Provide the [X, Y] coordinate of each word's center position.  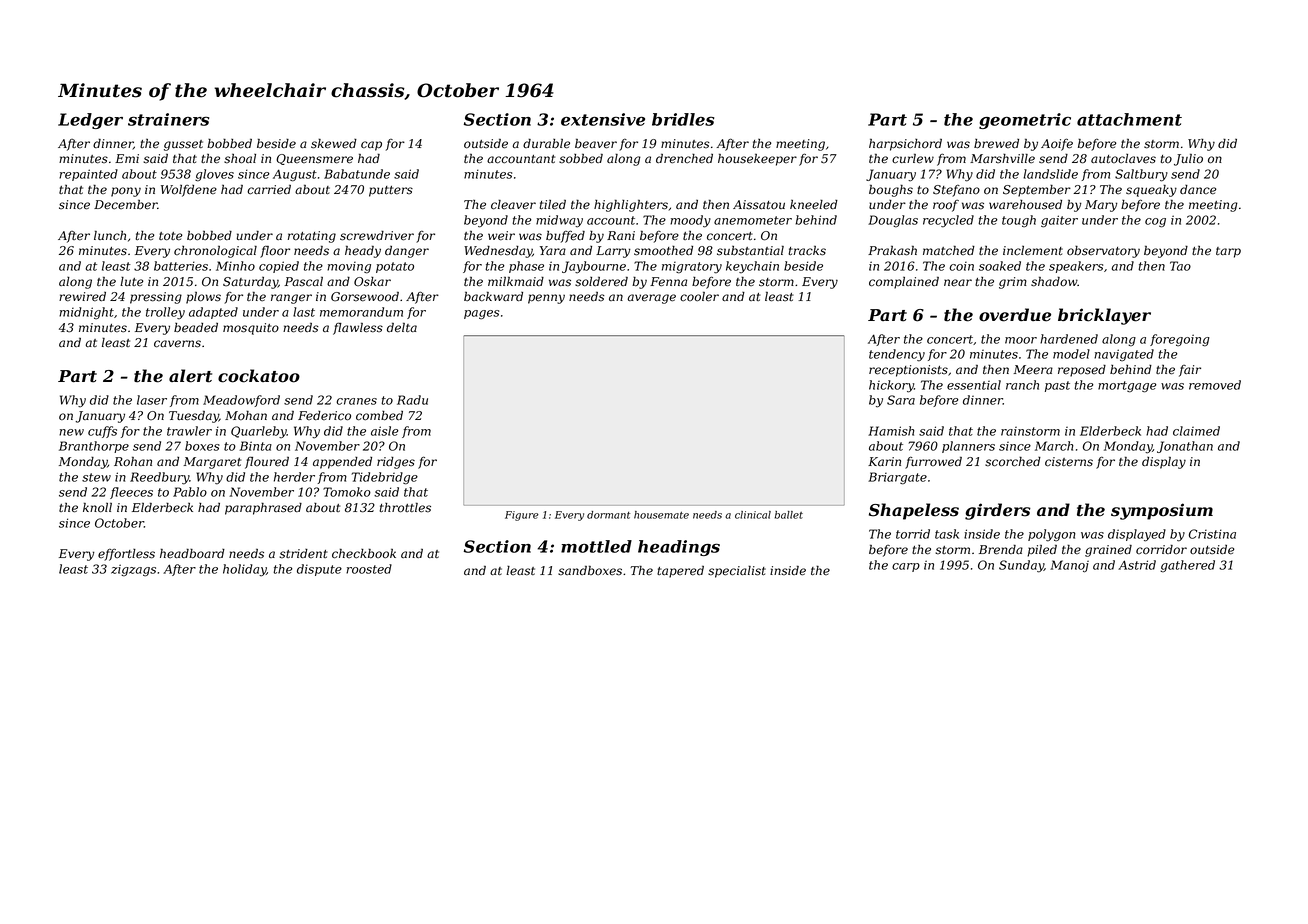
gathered [1187, 566]
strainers [168, 119]
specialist [737, 571]
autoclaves [1123, 159]
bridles [683, 119]
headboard [192, 553]
